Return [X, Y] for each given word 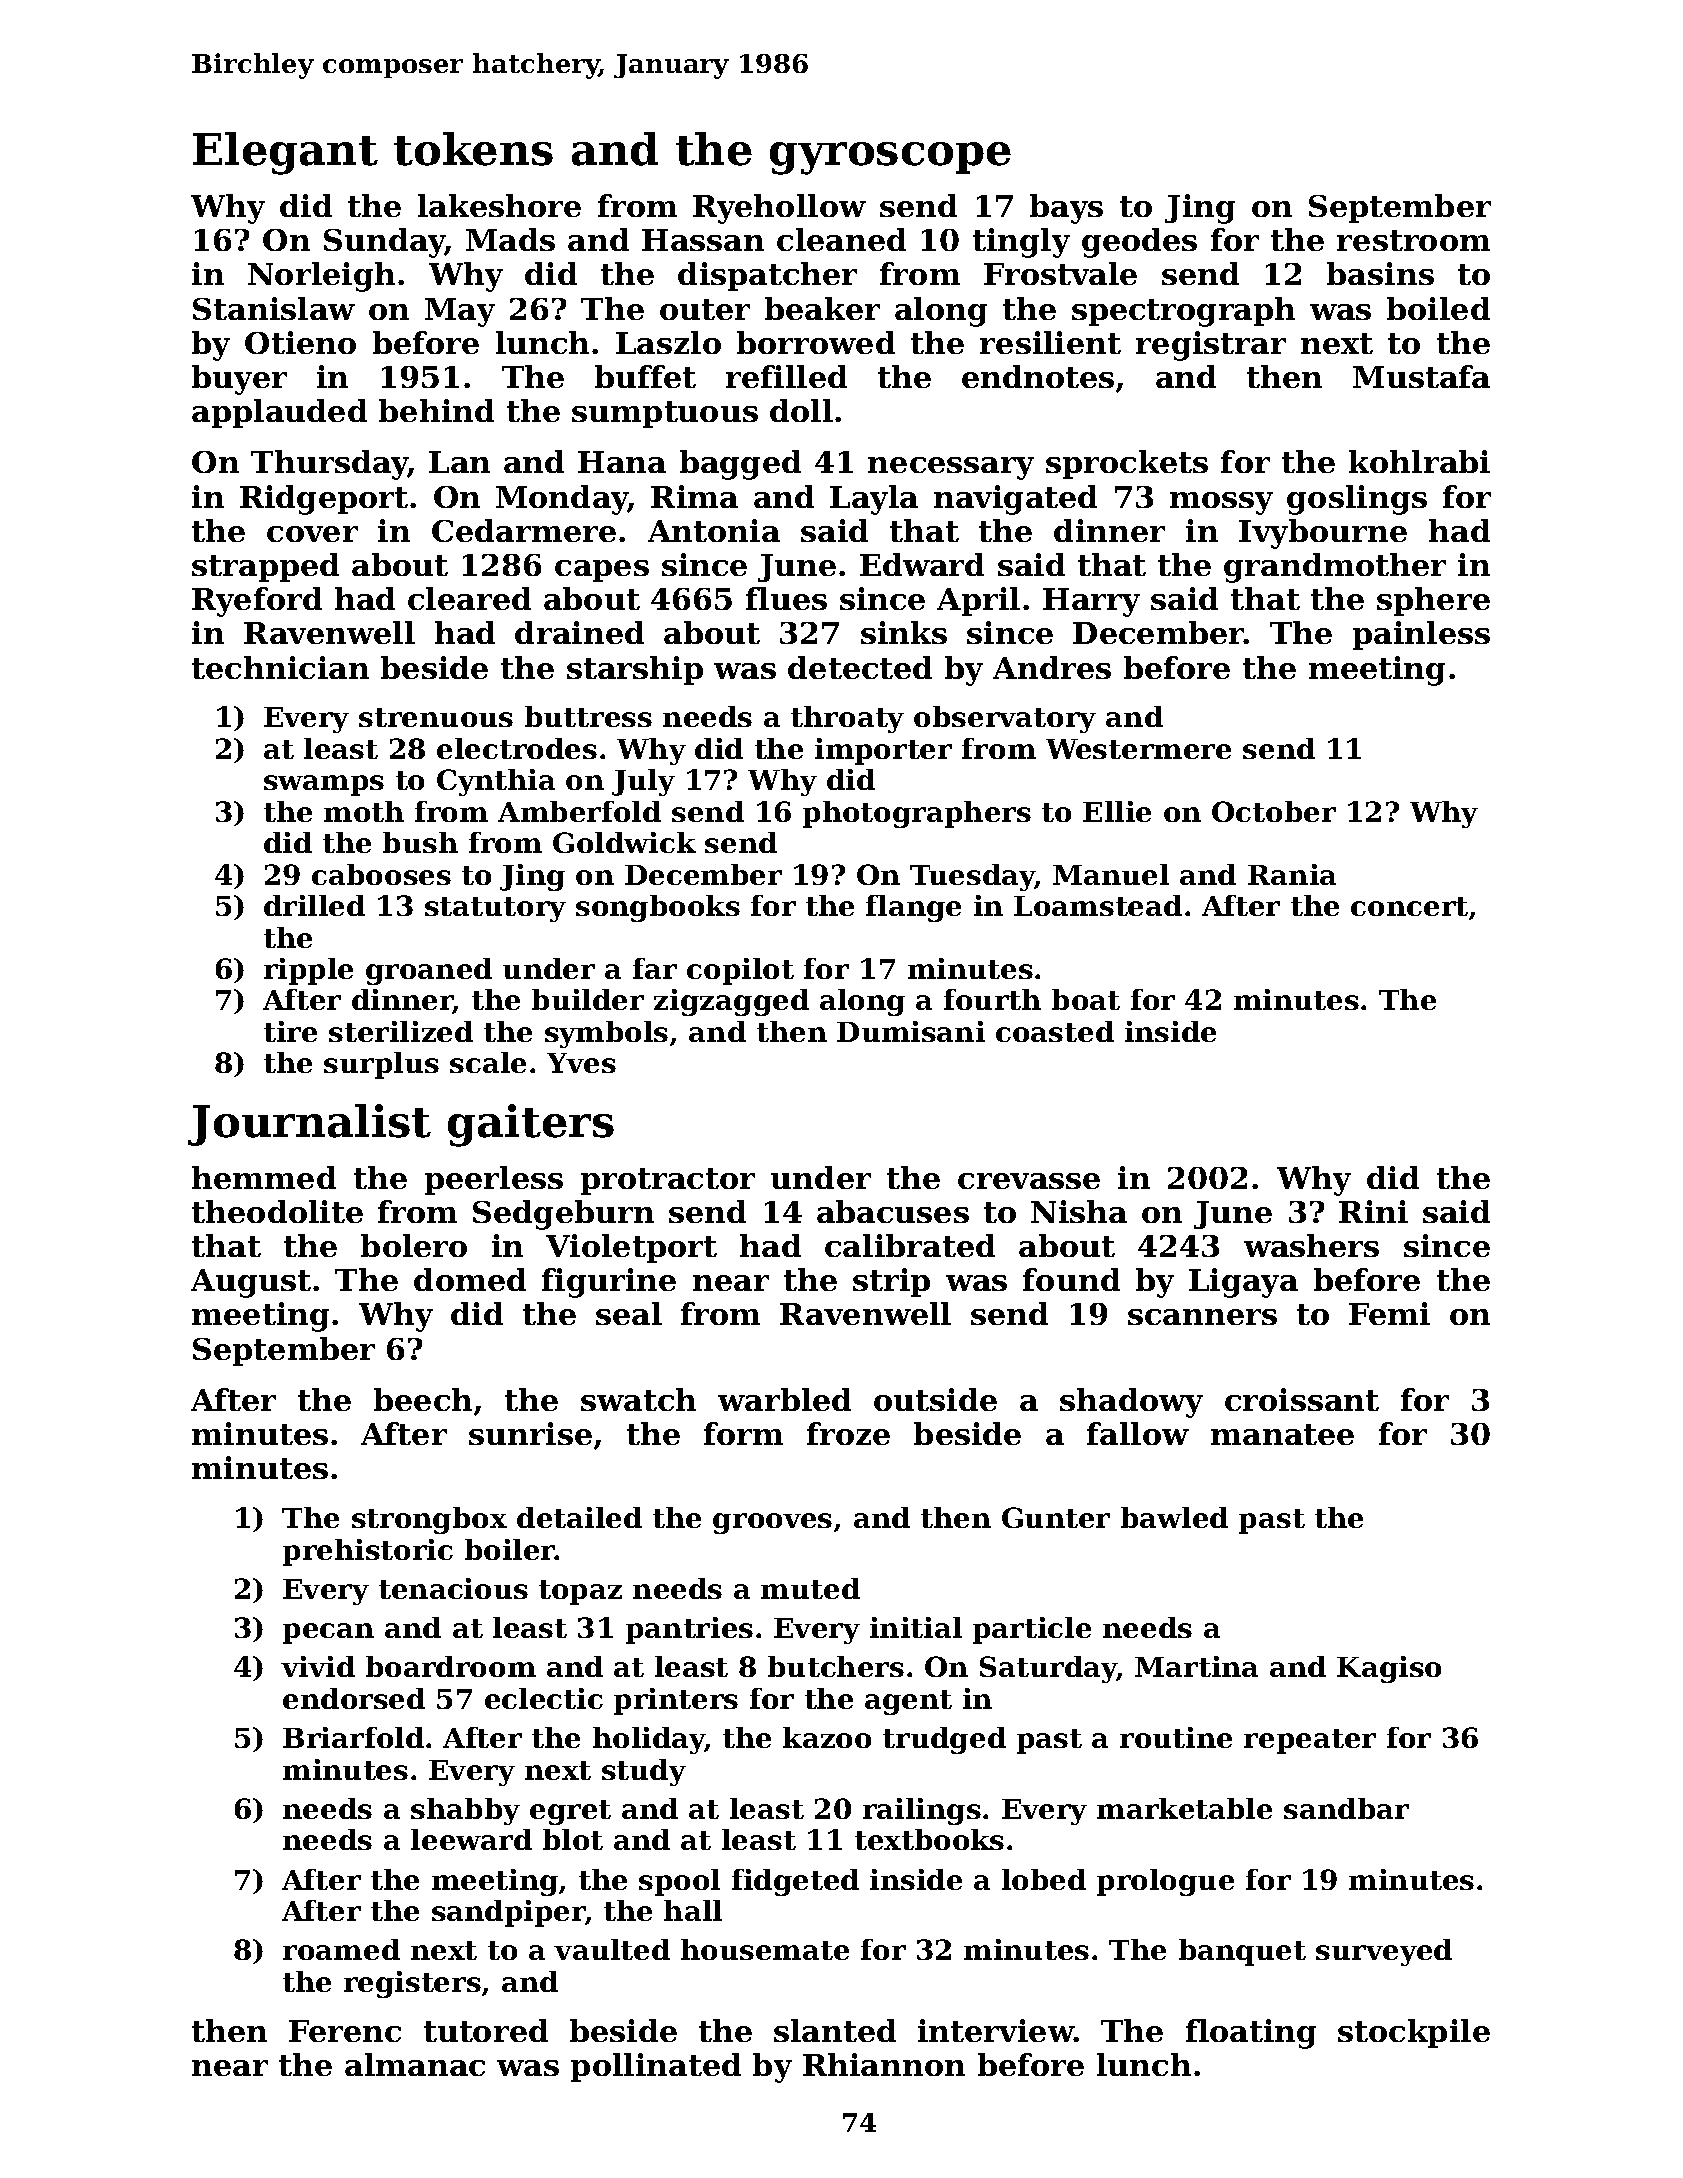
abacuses [893, 1211]
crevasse [1029, 1181]
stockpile [1414, 2033]
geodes [1139, 243]
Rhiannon [884, 2064]
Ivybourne [1323, 534]
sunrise [530, 1433]
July [643, 782]
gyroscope [890, 158]
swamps [324, 785]
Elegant [285, 153]
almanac [415, 2064]
